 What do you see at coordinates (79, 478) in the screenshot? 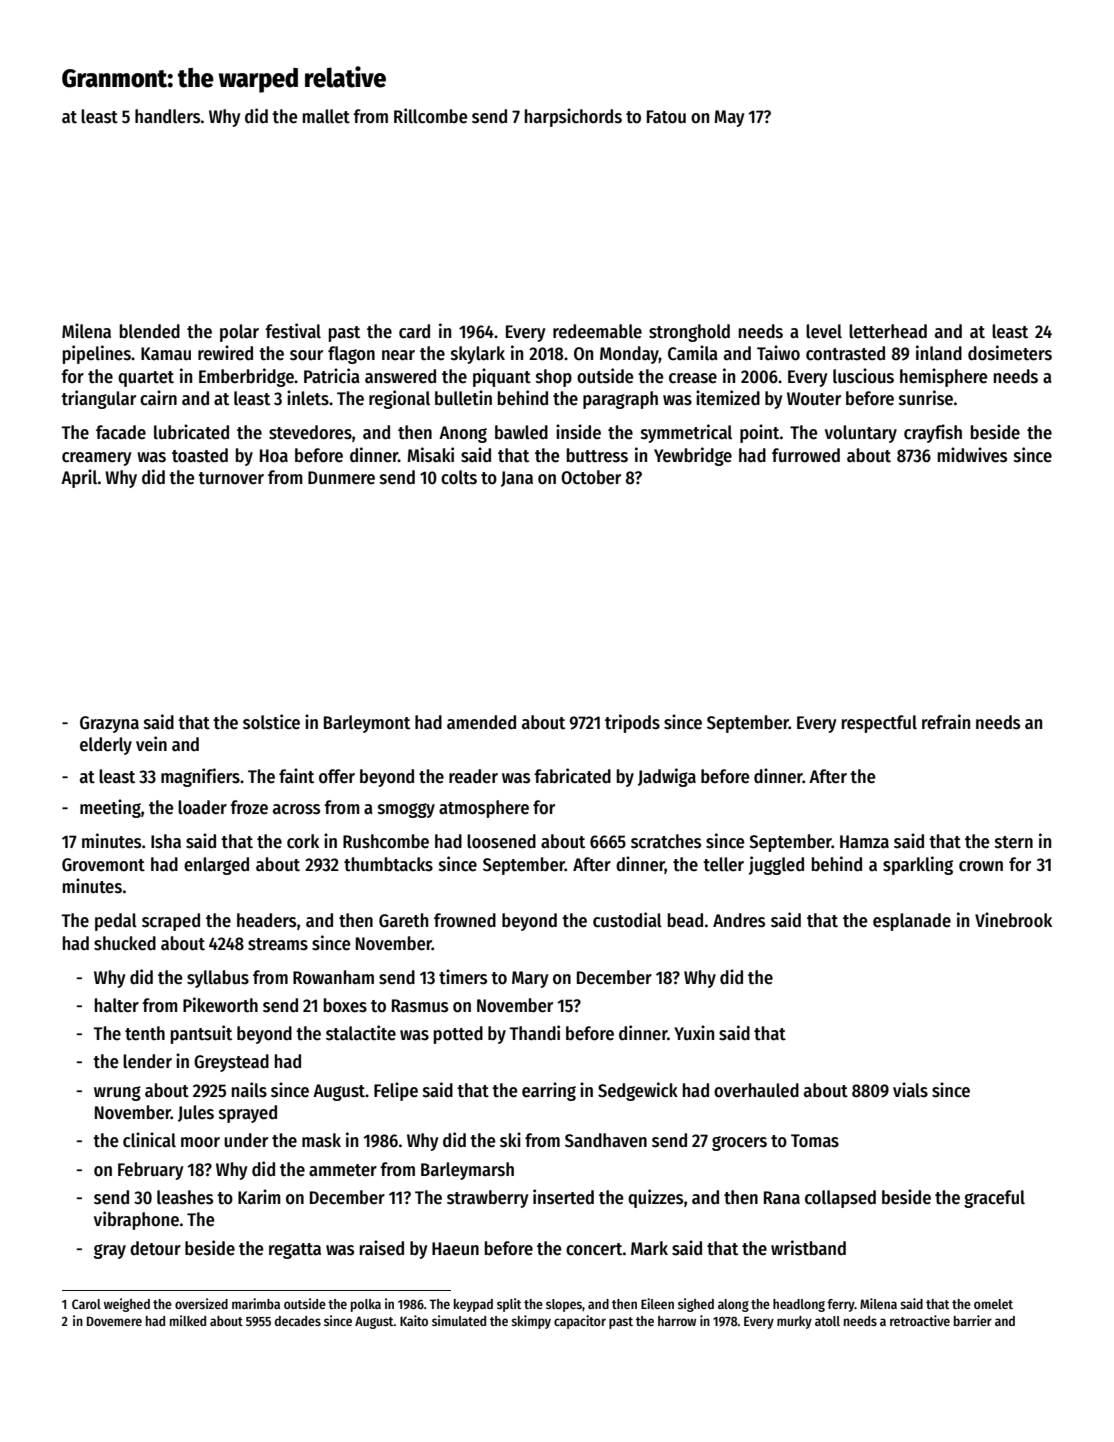
I see `April` at bounding box center [79, 478].
